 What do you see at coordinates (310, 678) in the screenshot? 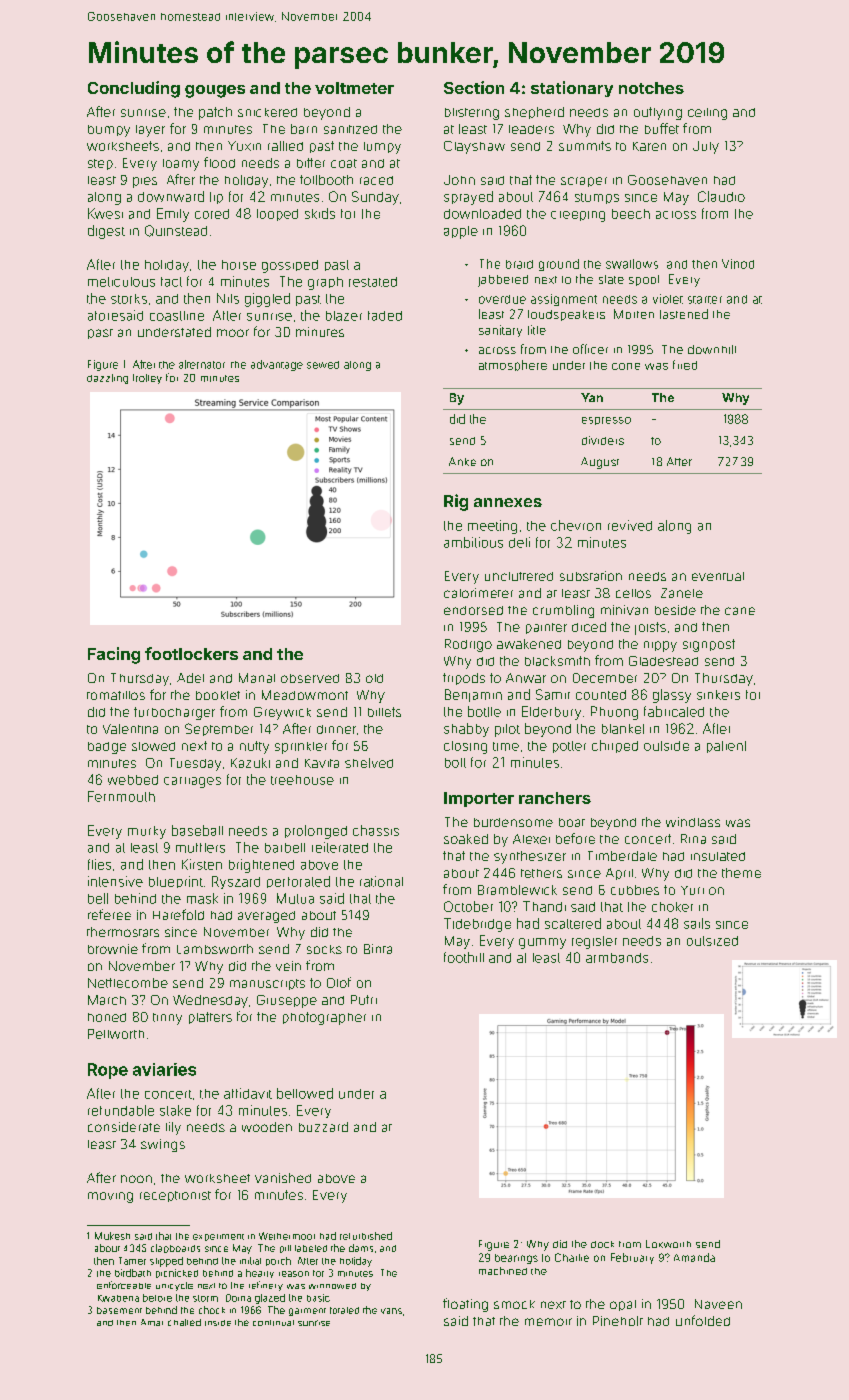
I see `observed` at bounding box center [310, 678].
